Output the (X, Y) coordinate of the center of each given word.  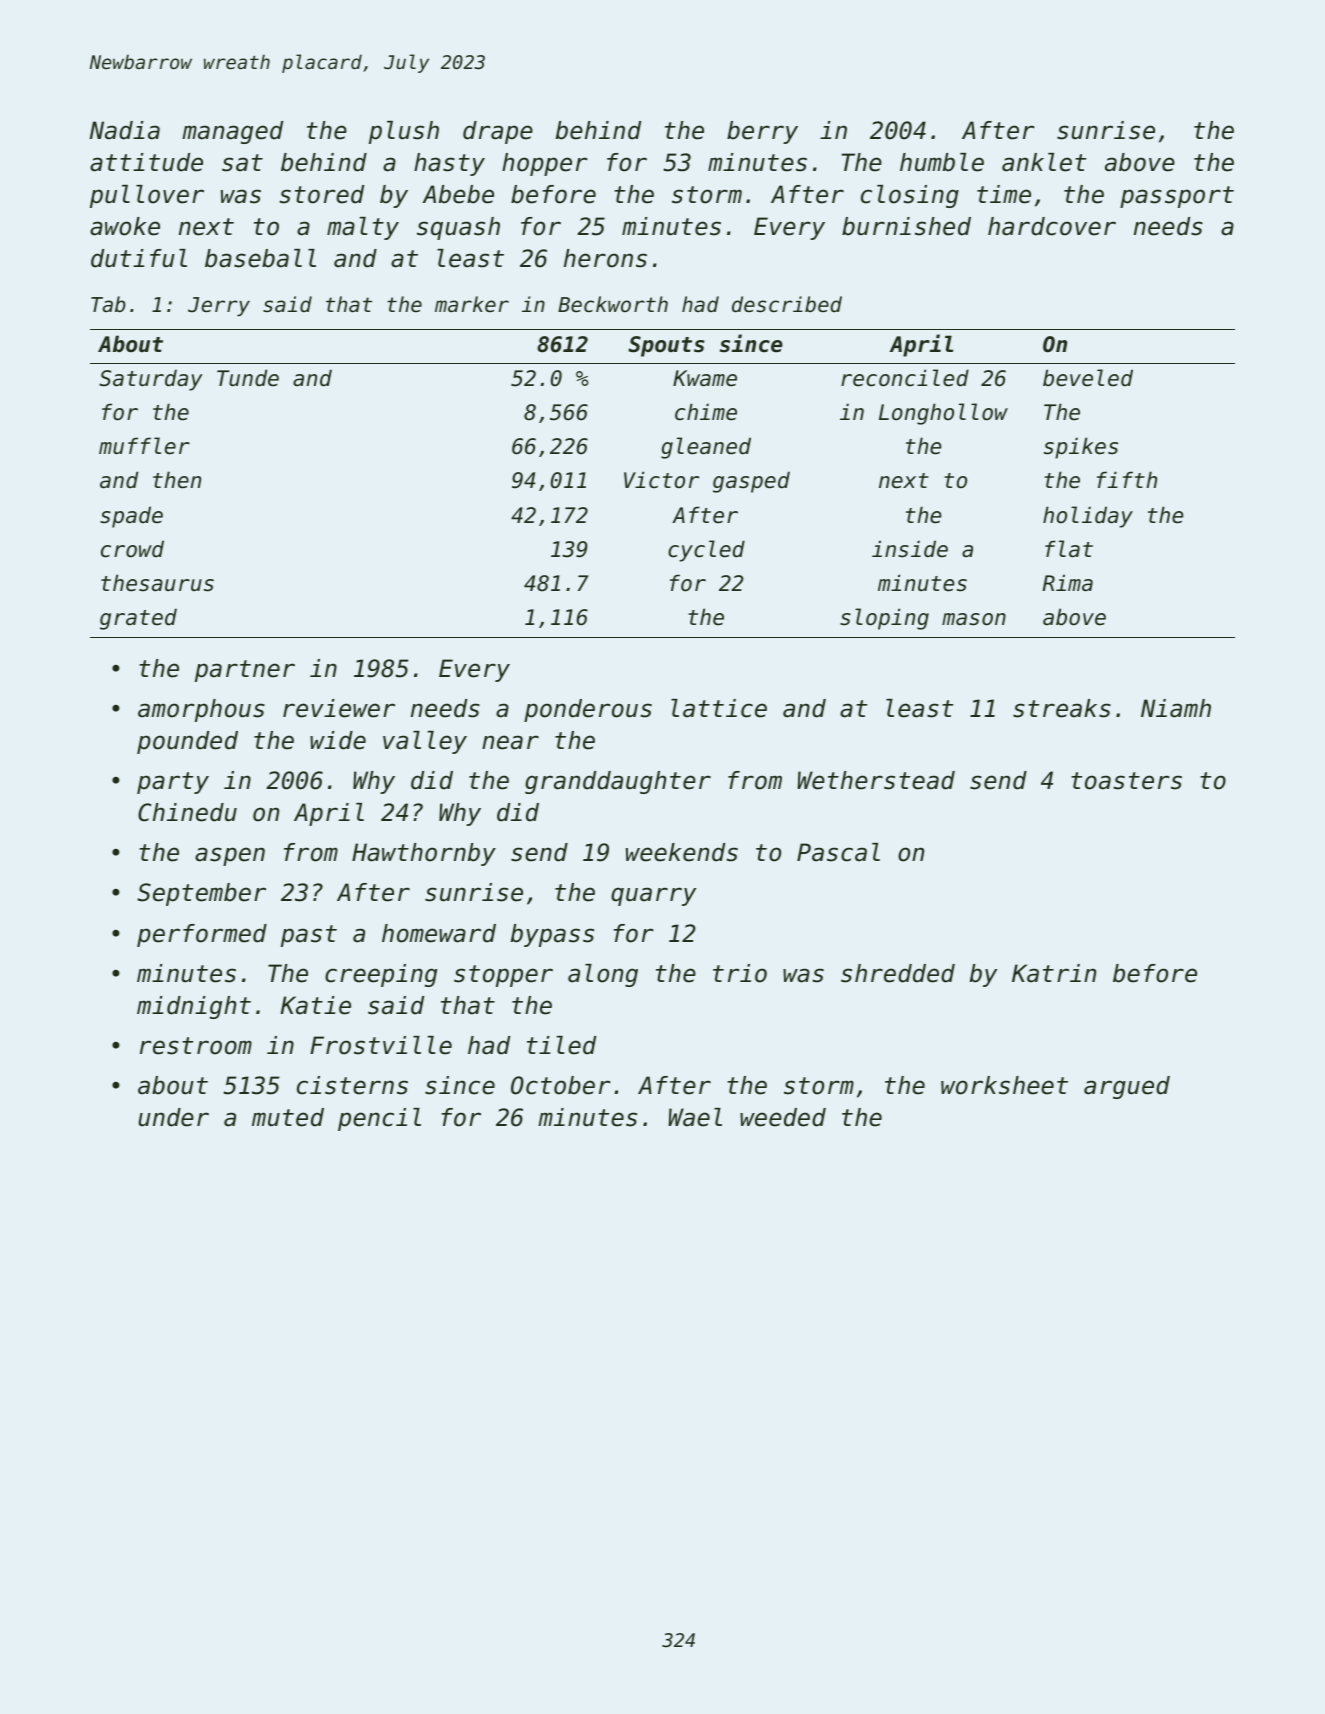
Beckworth (613, 304)
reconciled (905, 378)
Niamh (1176, 708)
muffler (144, 446)
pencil (379, 1119)
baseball (260, 258)
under (173, 1117)
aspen (230, 856)
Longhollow (943, 414)
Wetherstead (876, 780)
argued (1127, 1087)
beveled (1088, 378)
